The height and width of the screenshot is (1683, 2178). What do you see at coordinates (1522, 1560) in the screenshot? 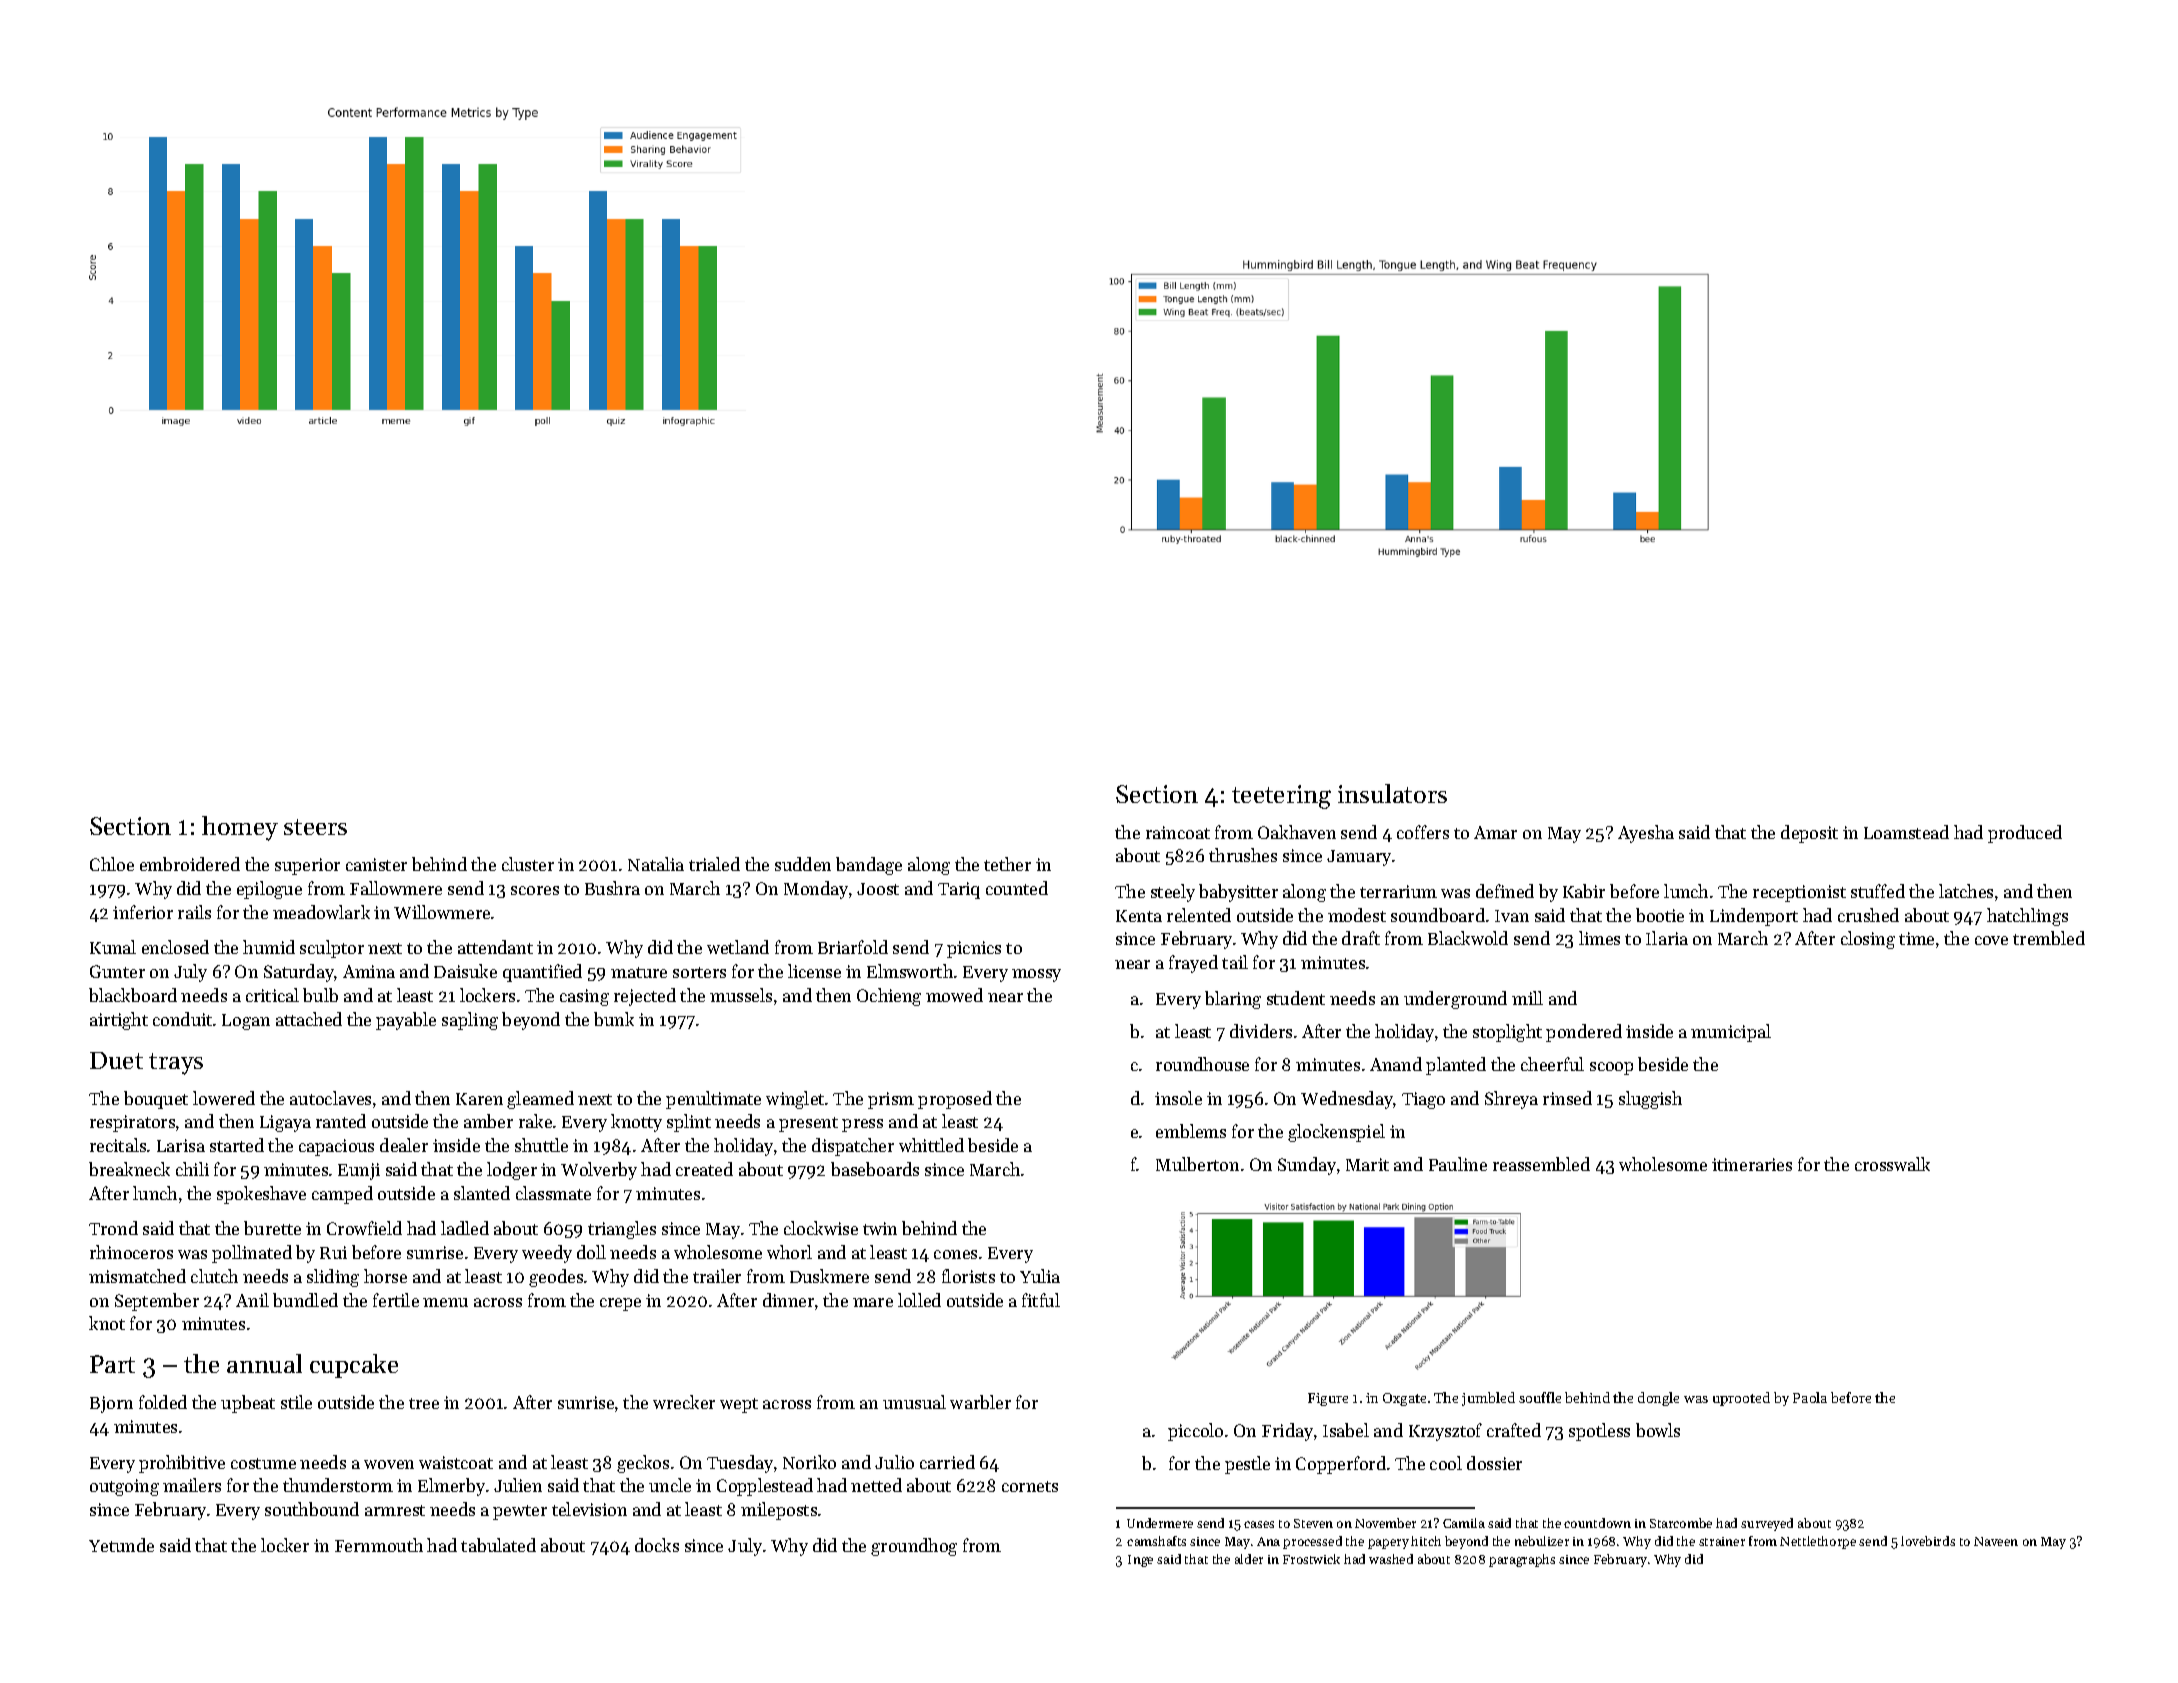
I see `paragraphs` at bounding box center [1522, 1560].
